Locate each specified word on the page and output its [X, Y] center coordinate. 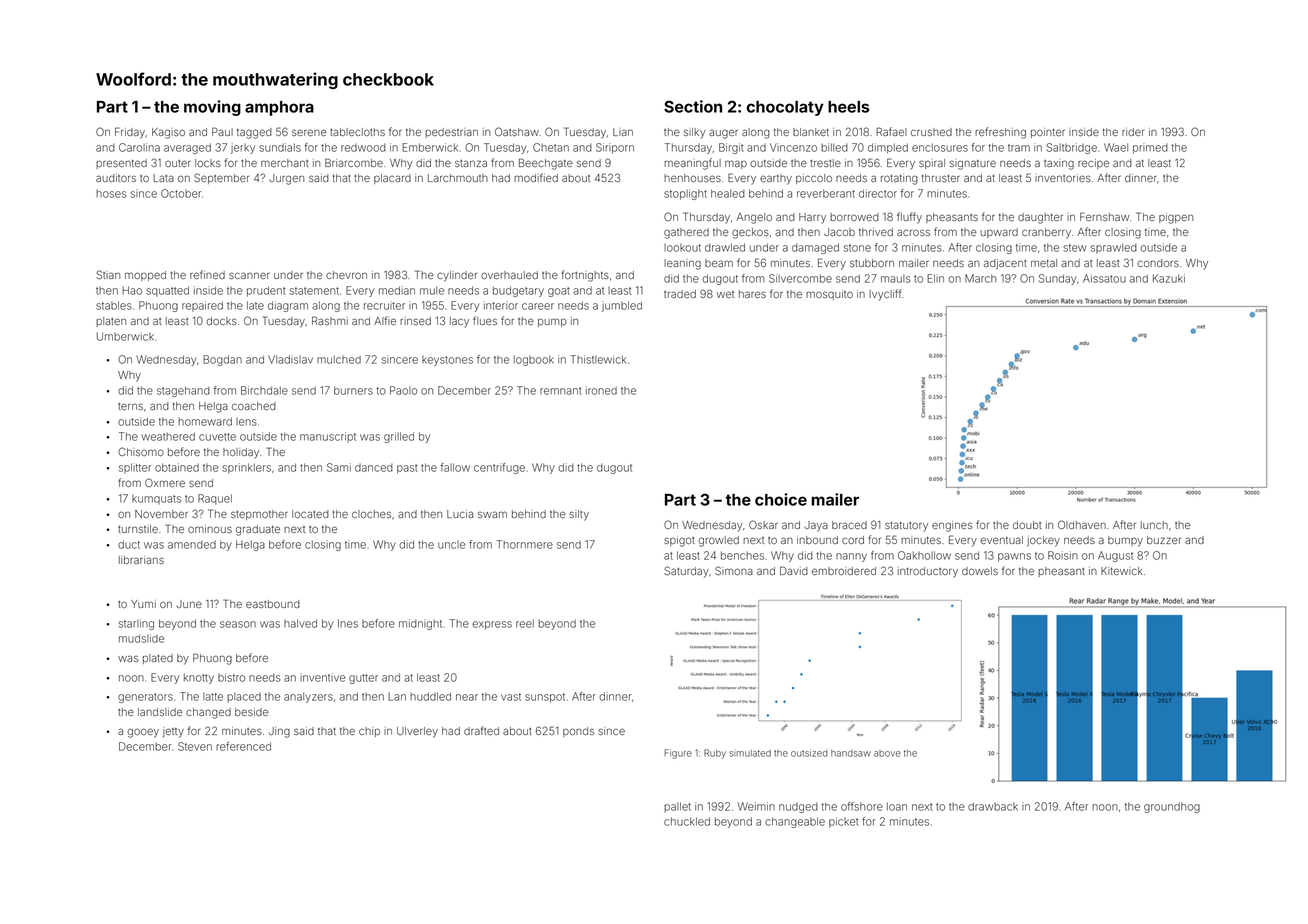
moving [212, 108]
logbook [534, 360]
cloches [371, 514]
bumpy [1125, 541]
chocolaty [785, 108]
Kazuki [1169, 278]
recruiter [384, 305]
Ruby [715, 754]
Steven [195, 746]
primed [1150, 148]
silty [579, 515]
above [887, 753]
